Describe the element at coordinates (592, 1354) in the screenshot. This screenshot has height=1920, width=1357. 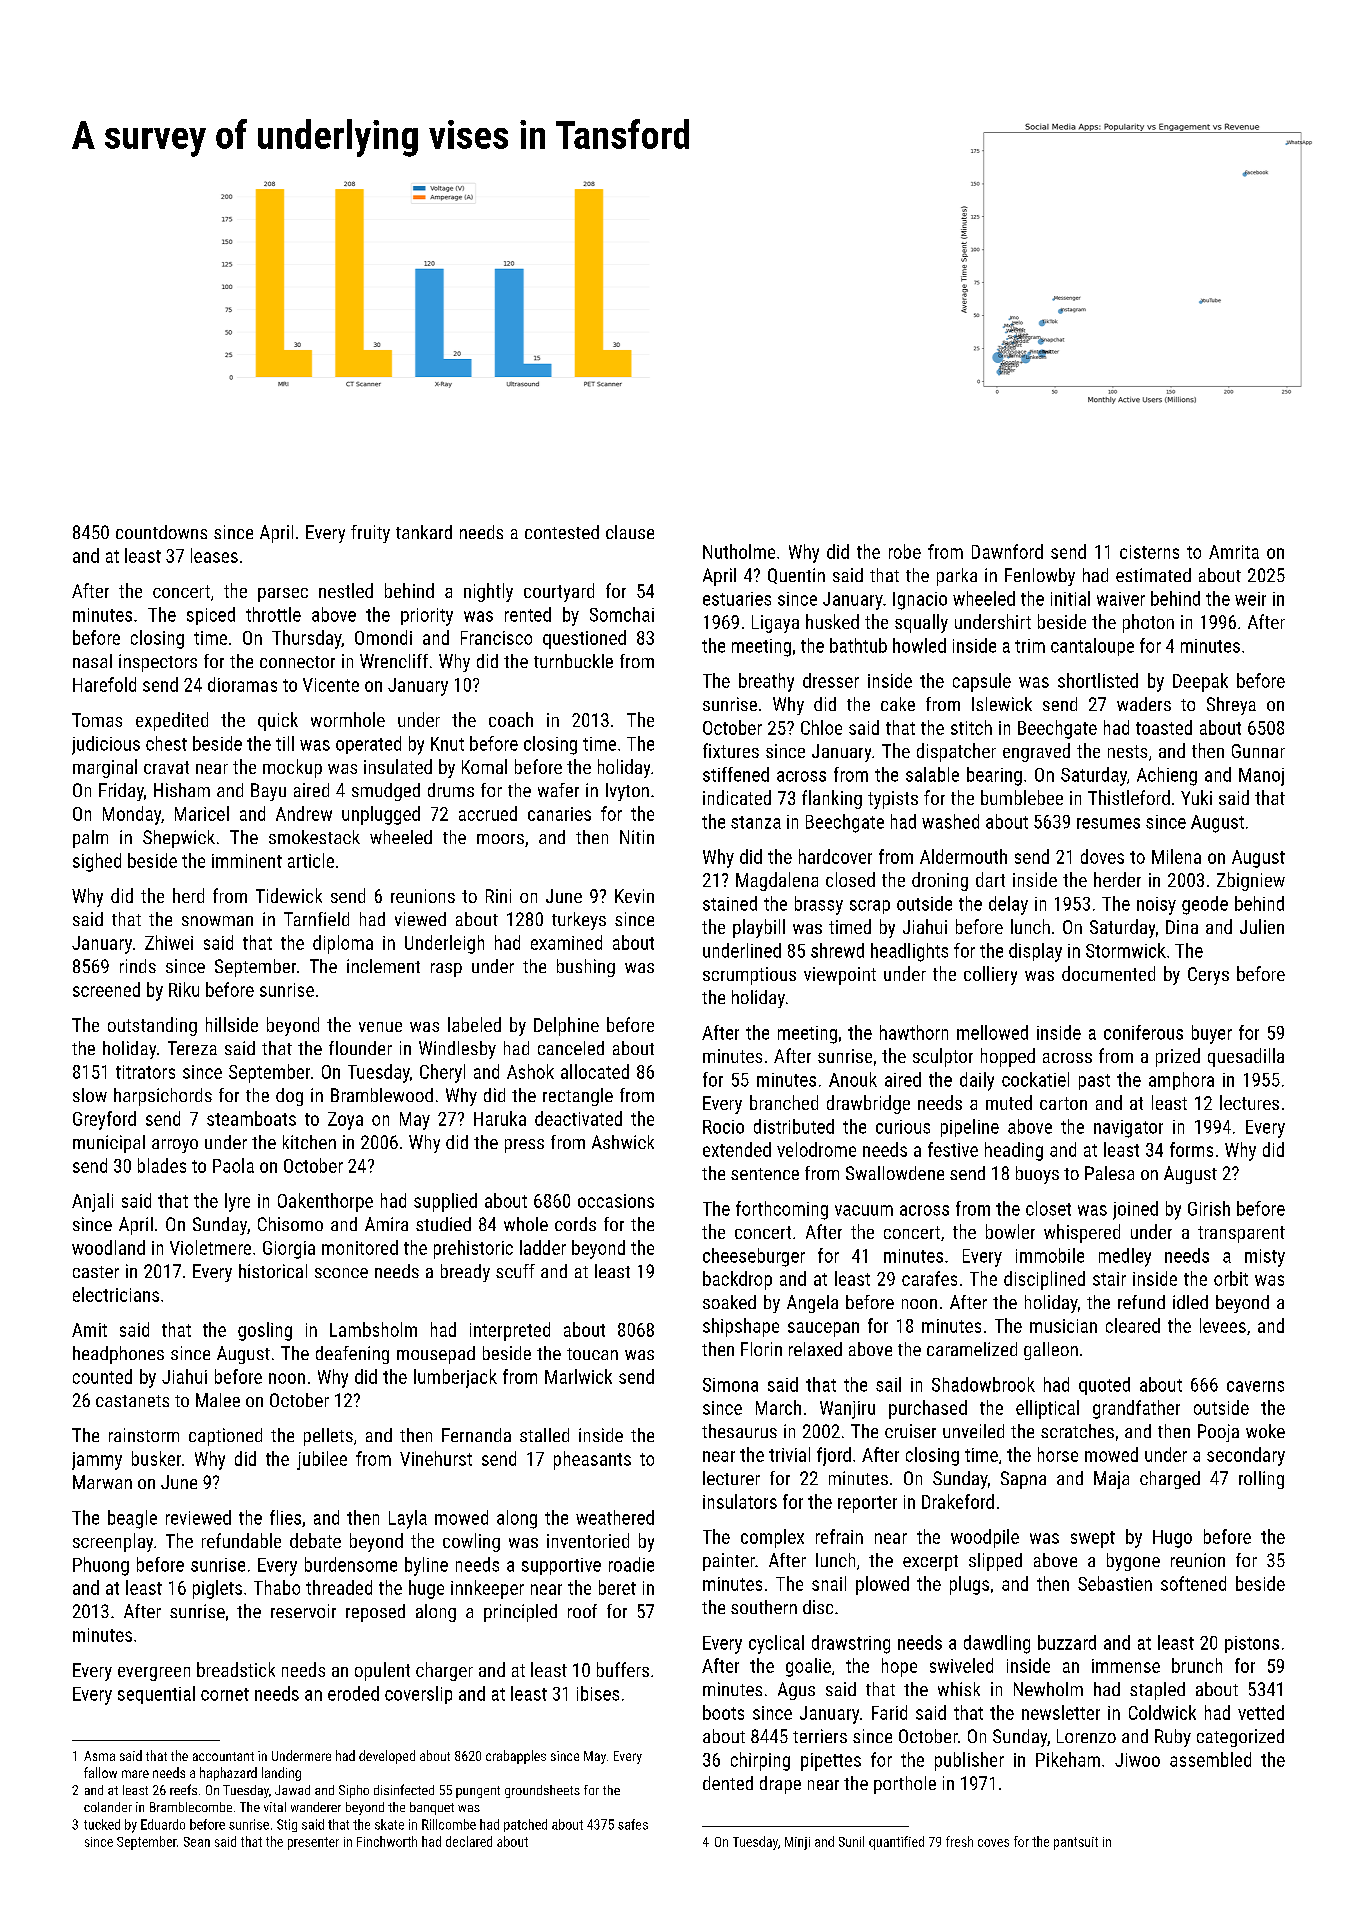
I see `toucan` at that location.
